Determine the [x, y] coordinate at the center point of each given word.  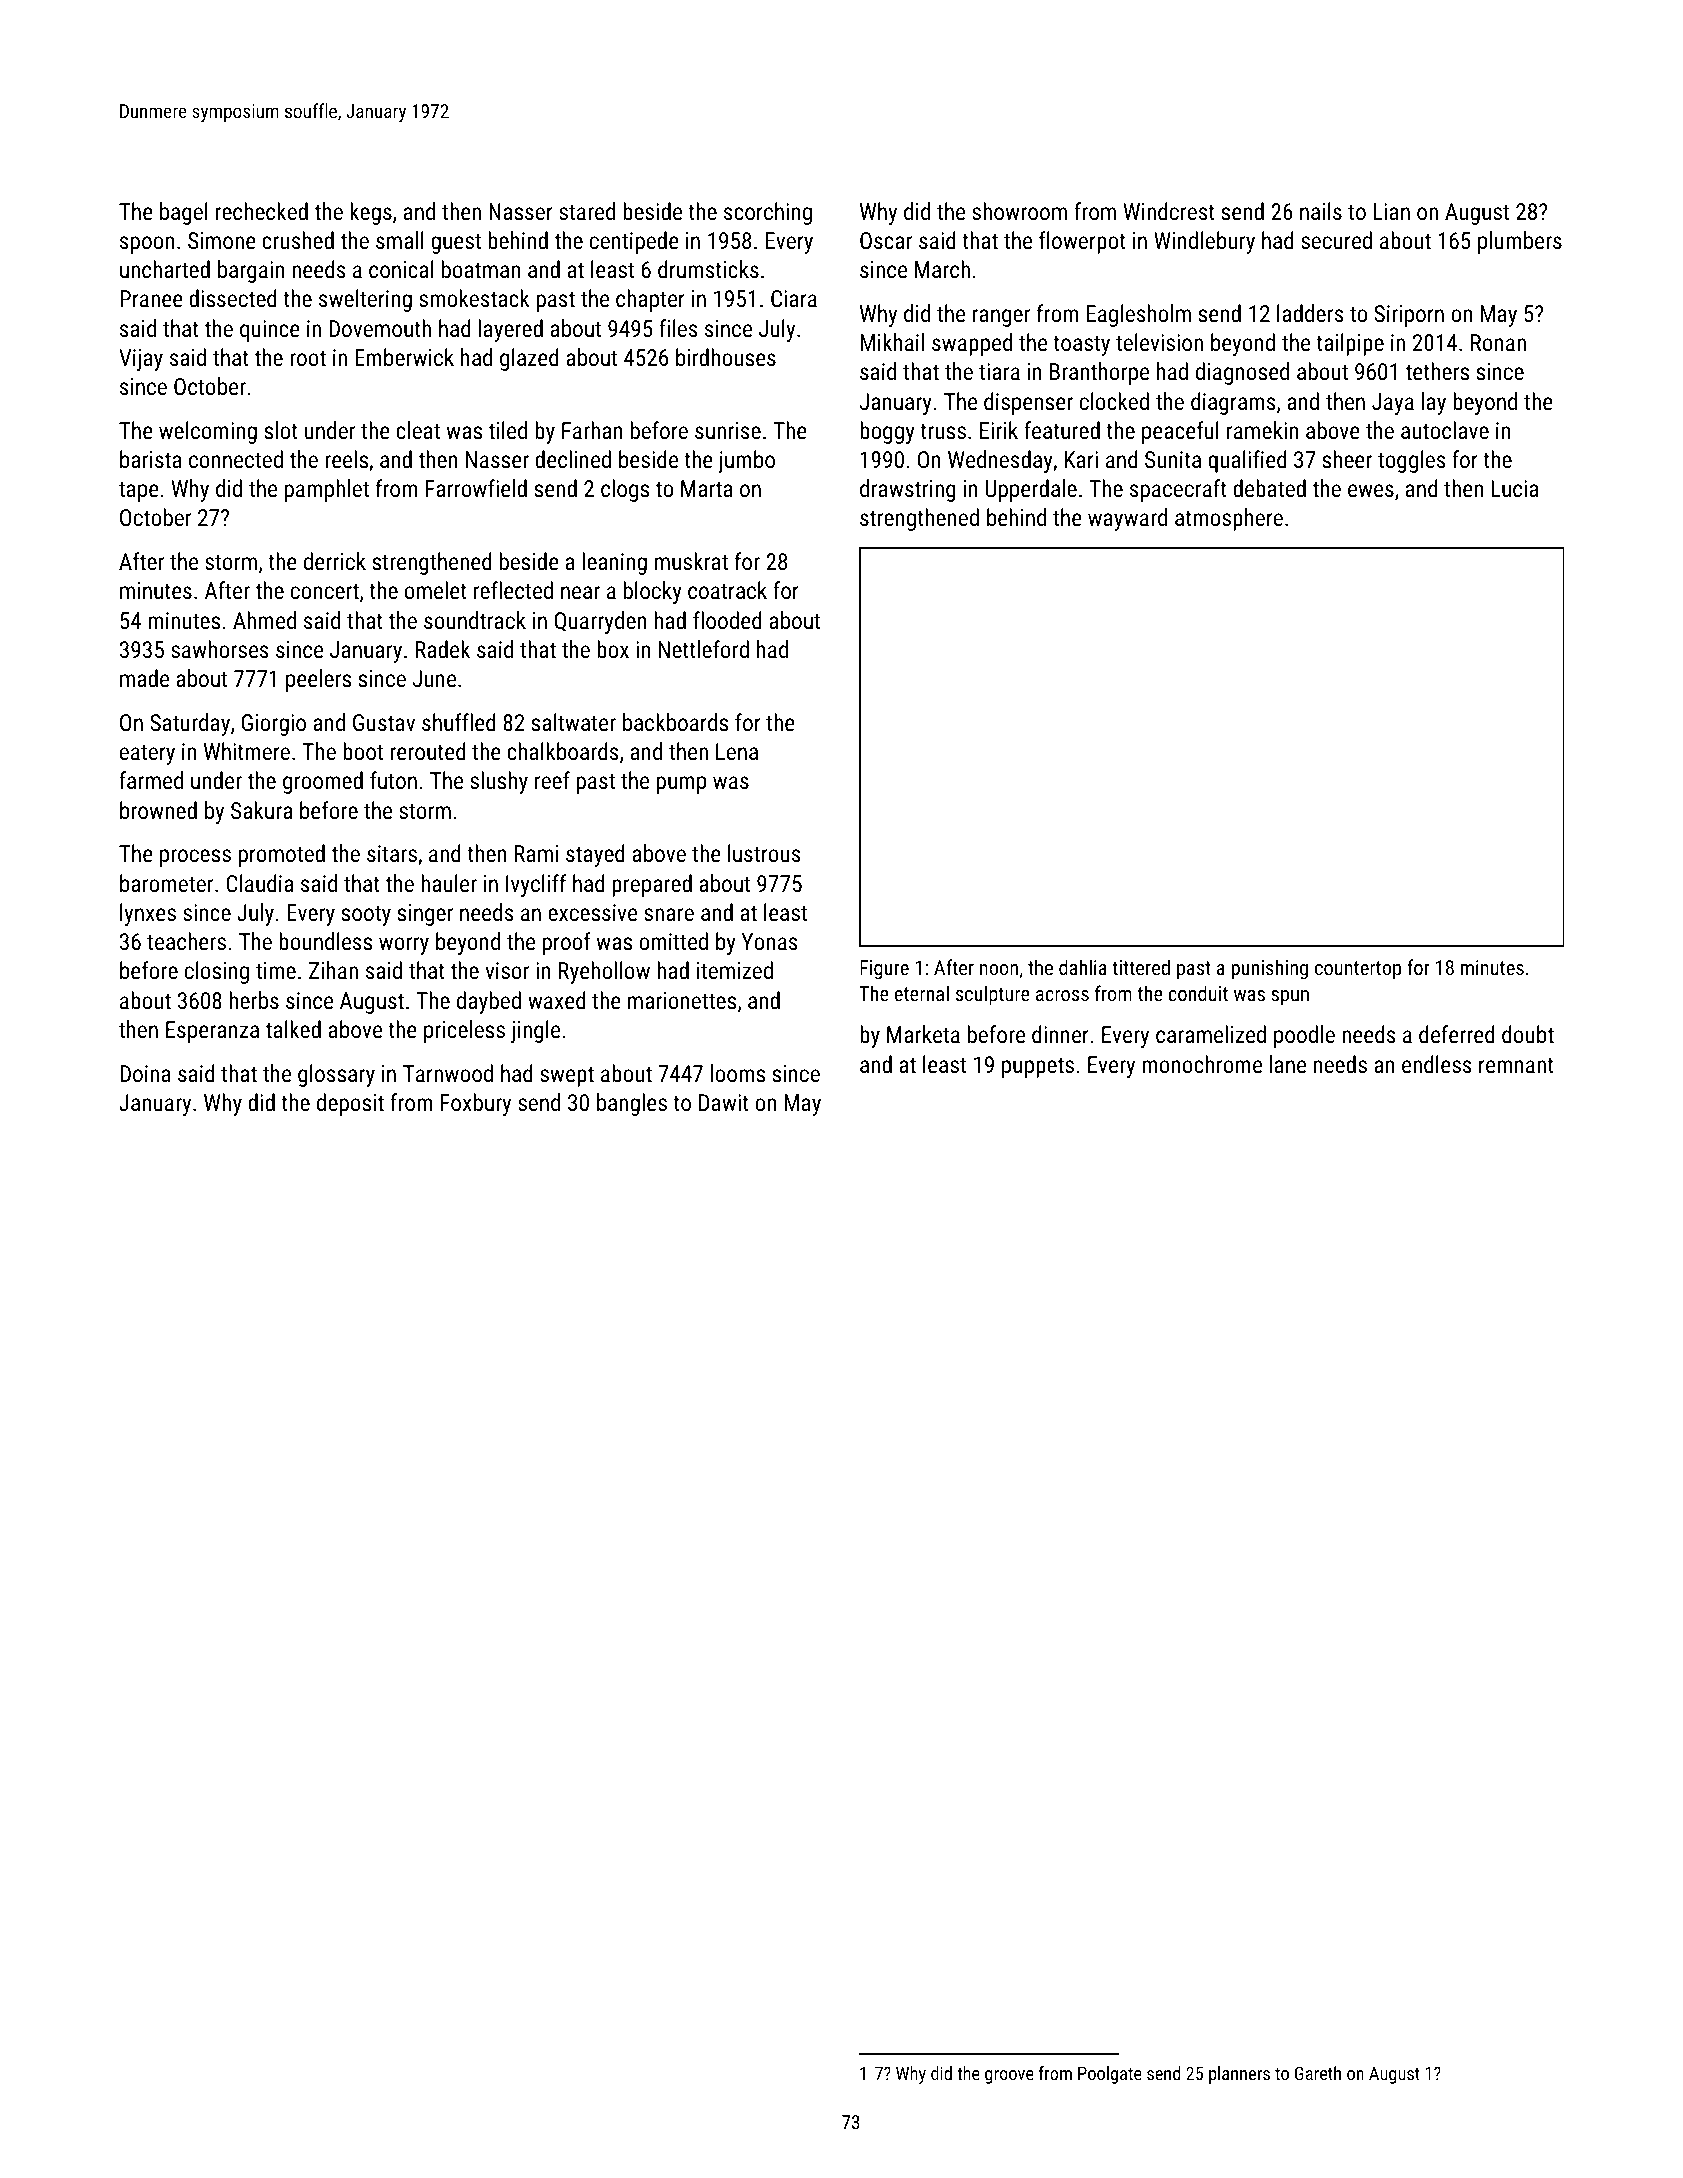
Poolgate [1110, 2075]
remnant [1516, 1065]
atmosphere [1229, 519]
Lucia [1514, 488]
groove [1009, 2077]
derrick [335, 561]
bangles [632, 1104]
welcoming [208, 432]
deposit [350, 1104]
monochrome [1202, 1064]
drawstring [908, 490]
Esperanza [212, 1032]
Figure [884, 970]
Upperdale [1031, 490]
